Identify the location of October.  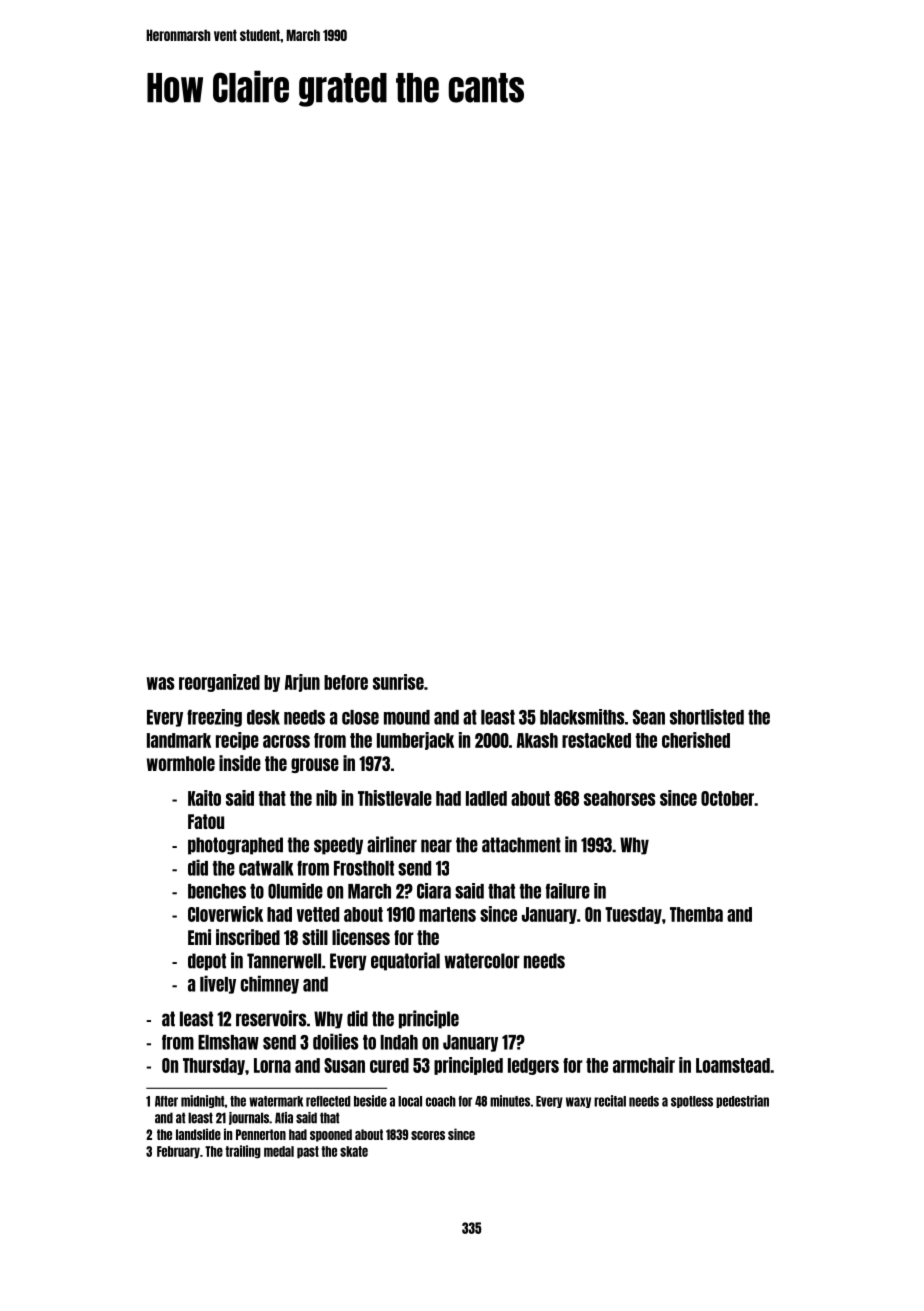
(727, 798).
